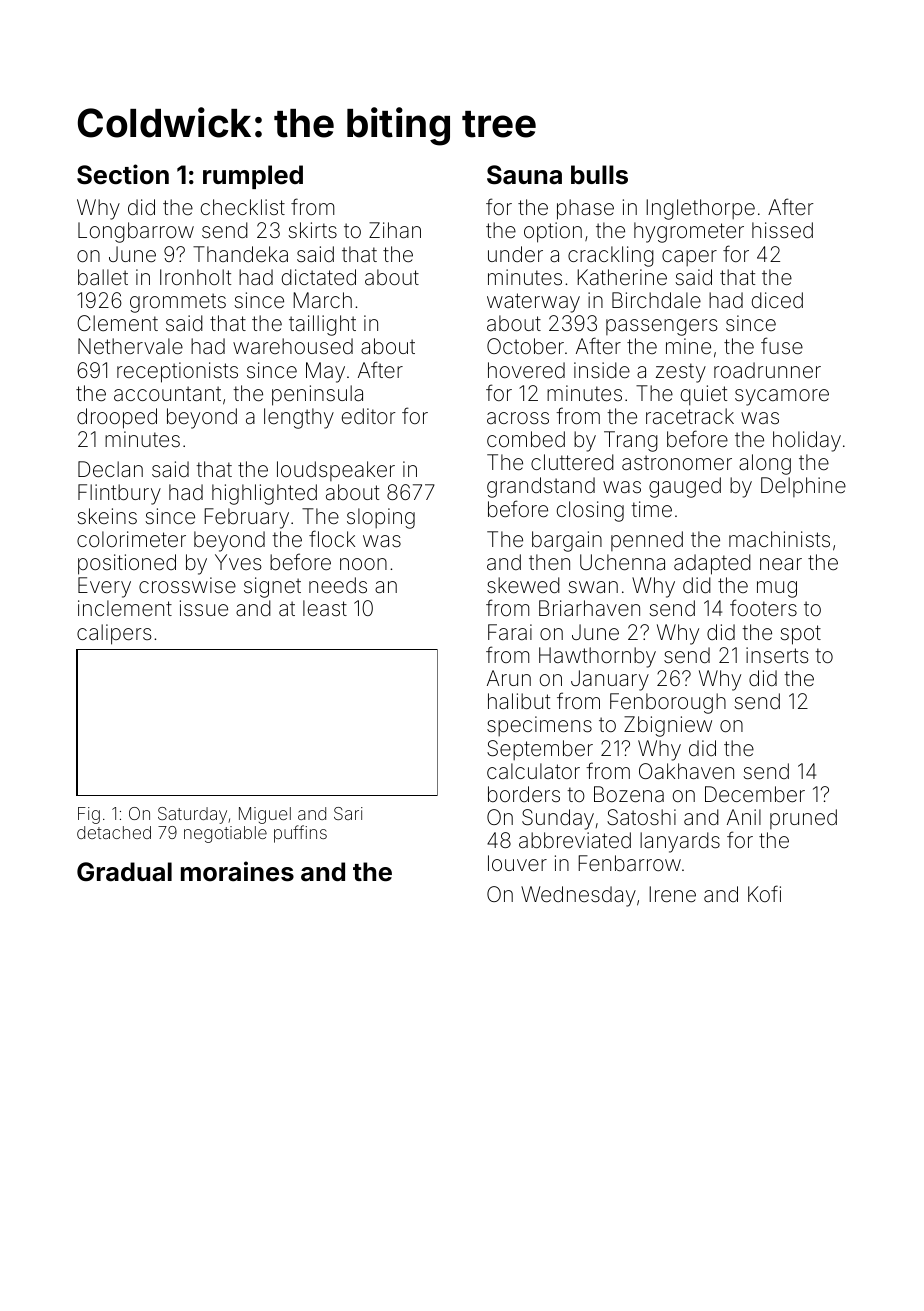  What do you see at coordinates (107, 516) in the image?
I see `skeins` at bounding box center [107, 516].
